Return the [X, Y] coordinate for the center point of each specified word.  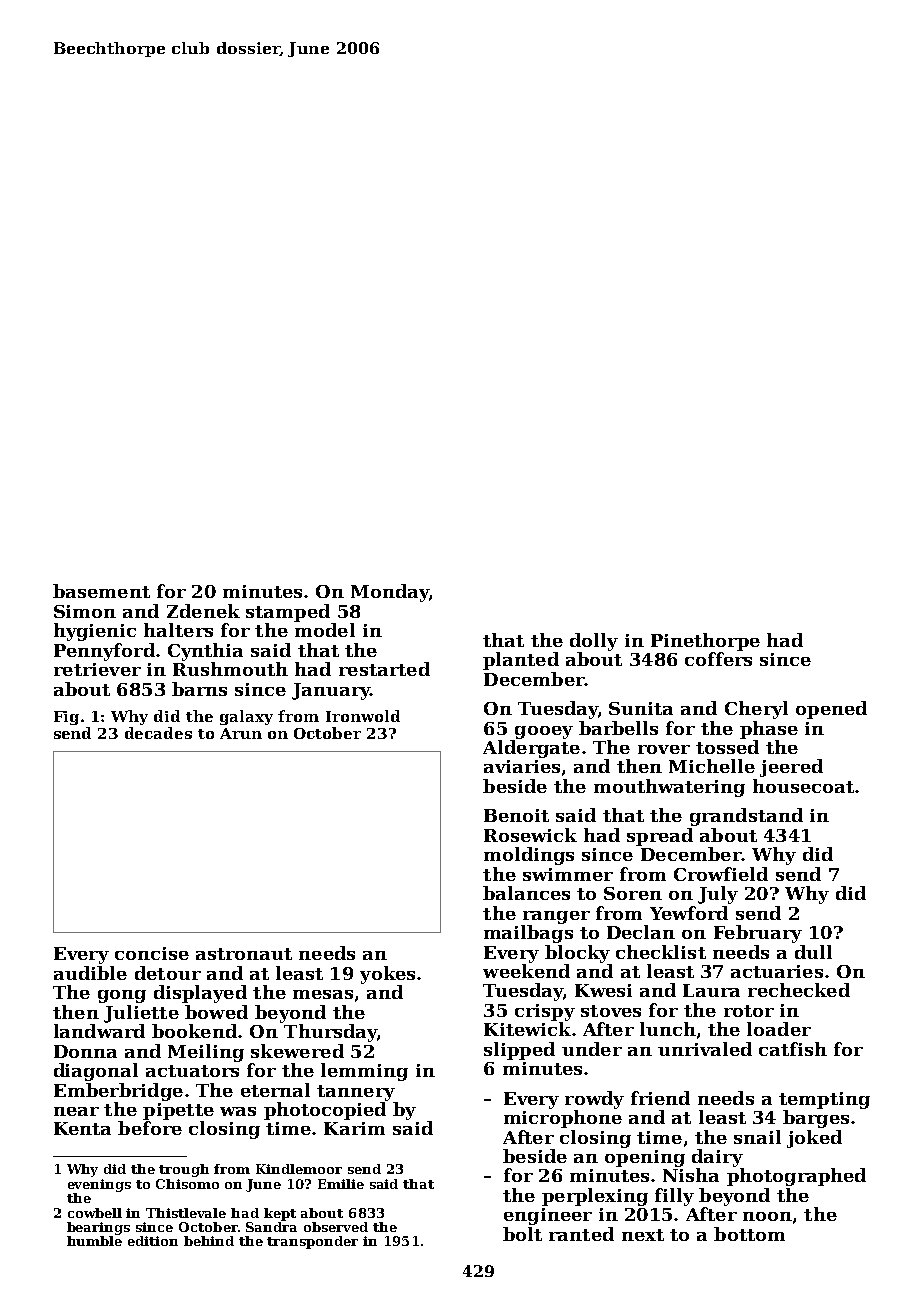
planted [521, 661]
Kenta [82, 1128]
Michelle [712, 766]
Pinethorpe [705, 642]
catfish [793, 1049]
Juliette [141, 1014]
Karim [354, 1128]
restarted [384, 669]
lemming [364, 1072]
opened [831, 710]
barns [199, 689]
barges [816, 1119]
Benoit [516, 815]
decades [158, 733]
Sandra [271, 1227]
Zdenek [203, 611]
